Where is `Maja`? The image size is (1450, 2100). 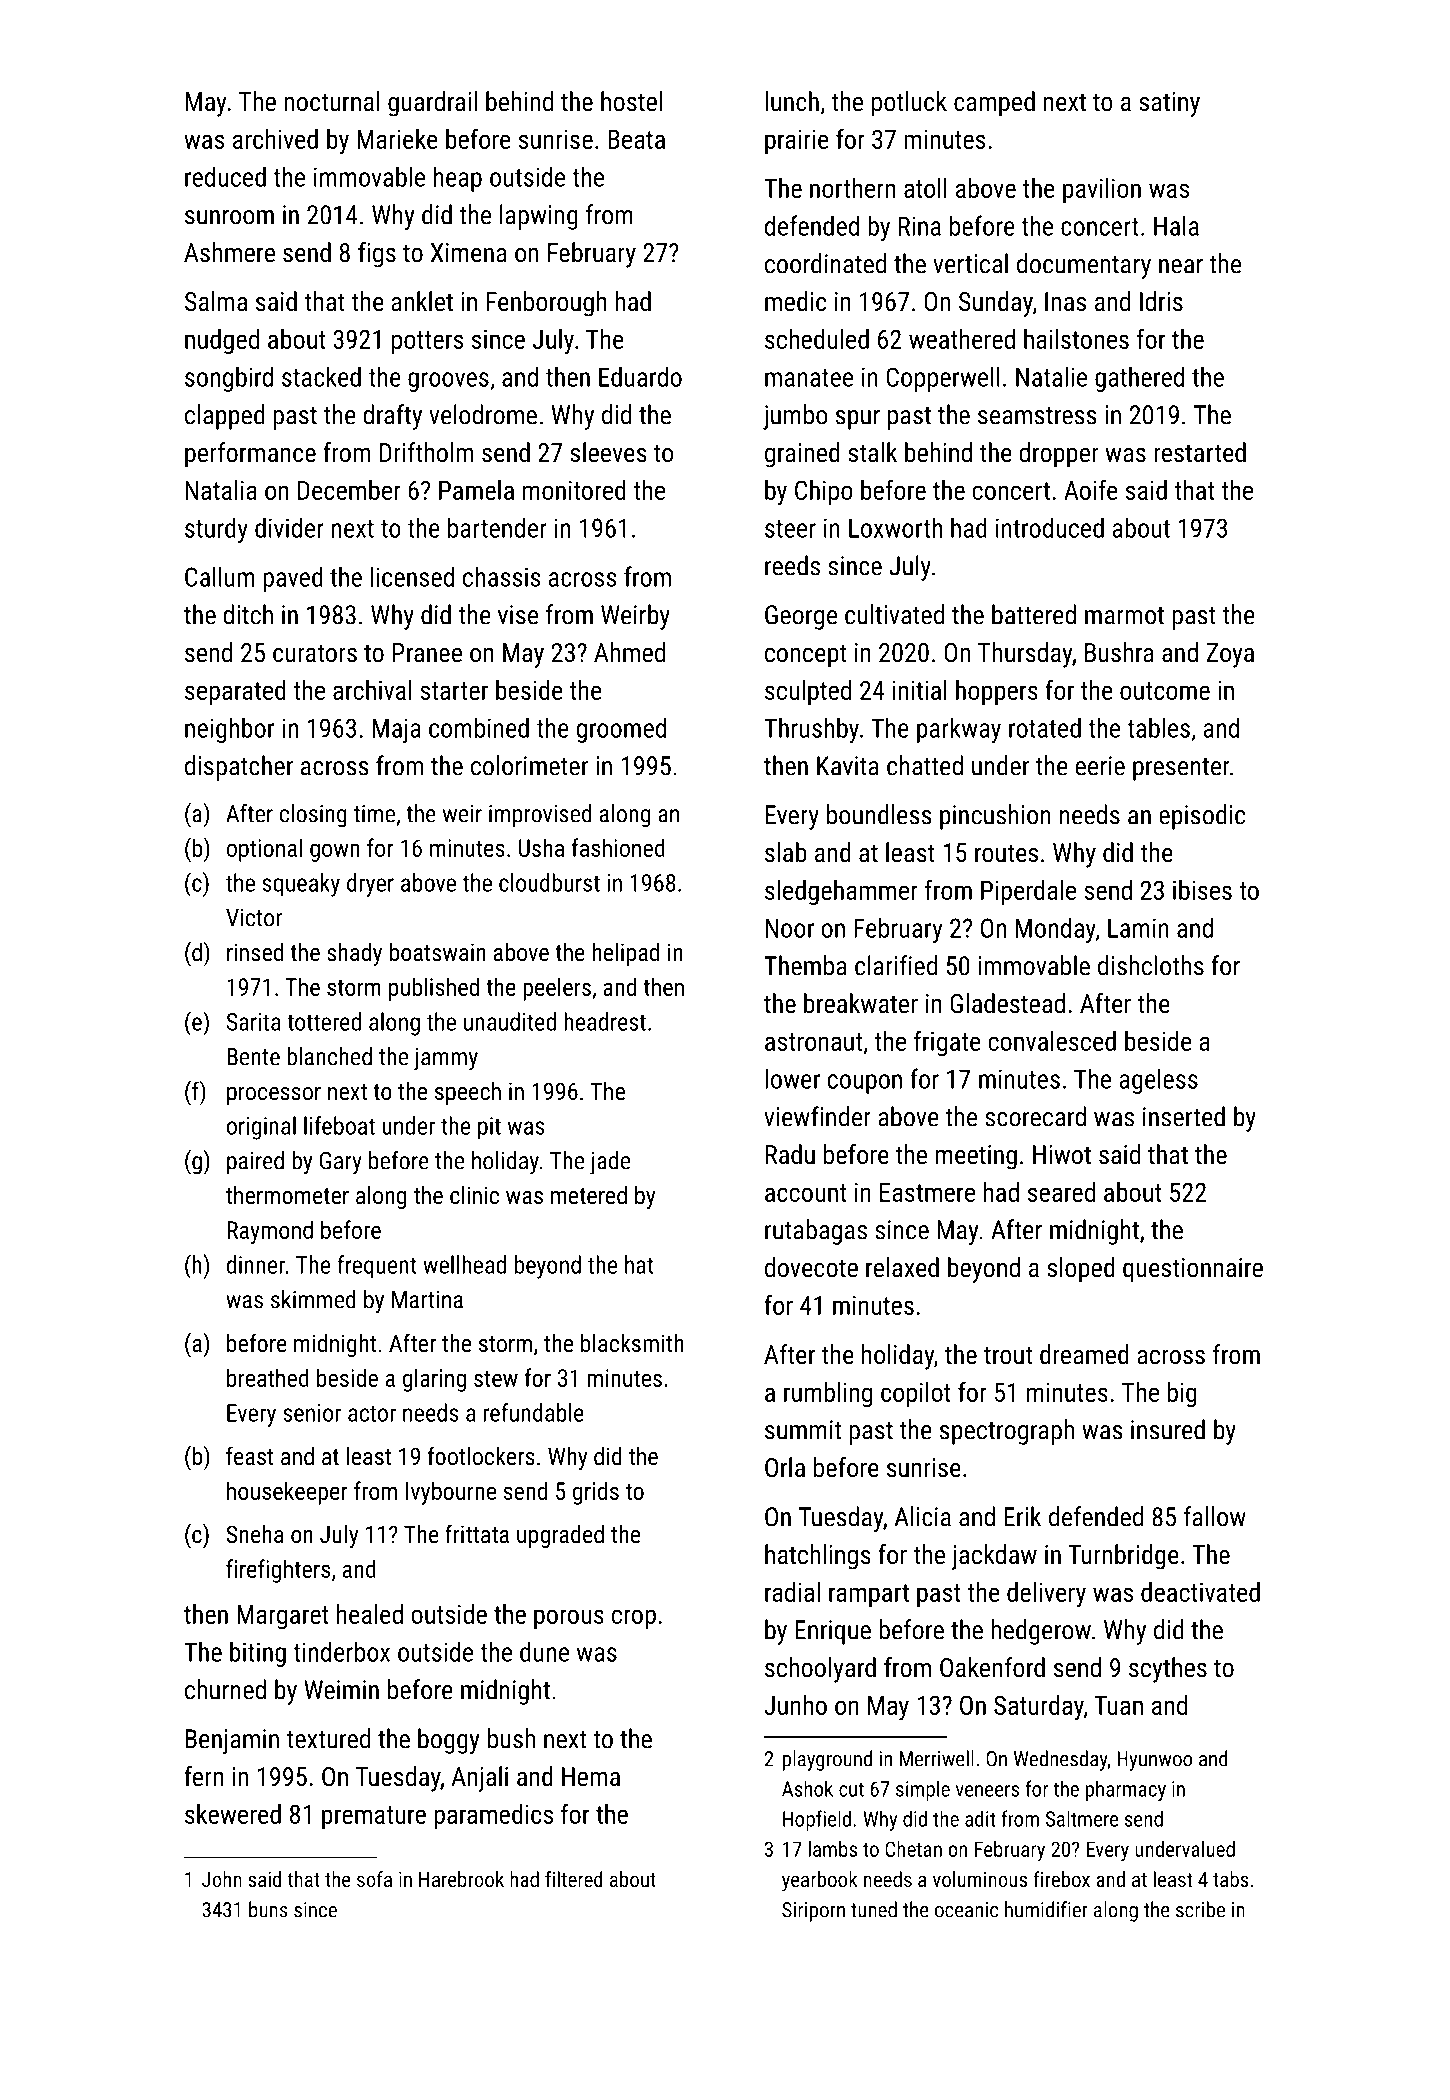
Maja is located at coordinates (397, 730).
